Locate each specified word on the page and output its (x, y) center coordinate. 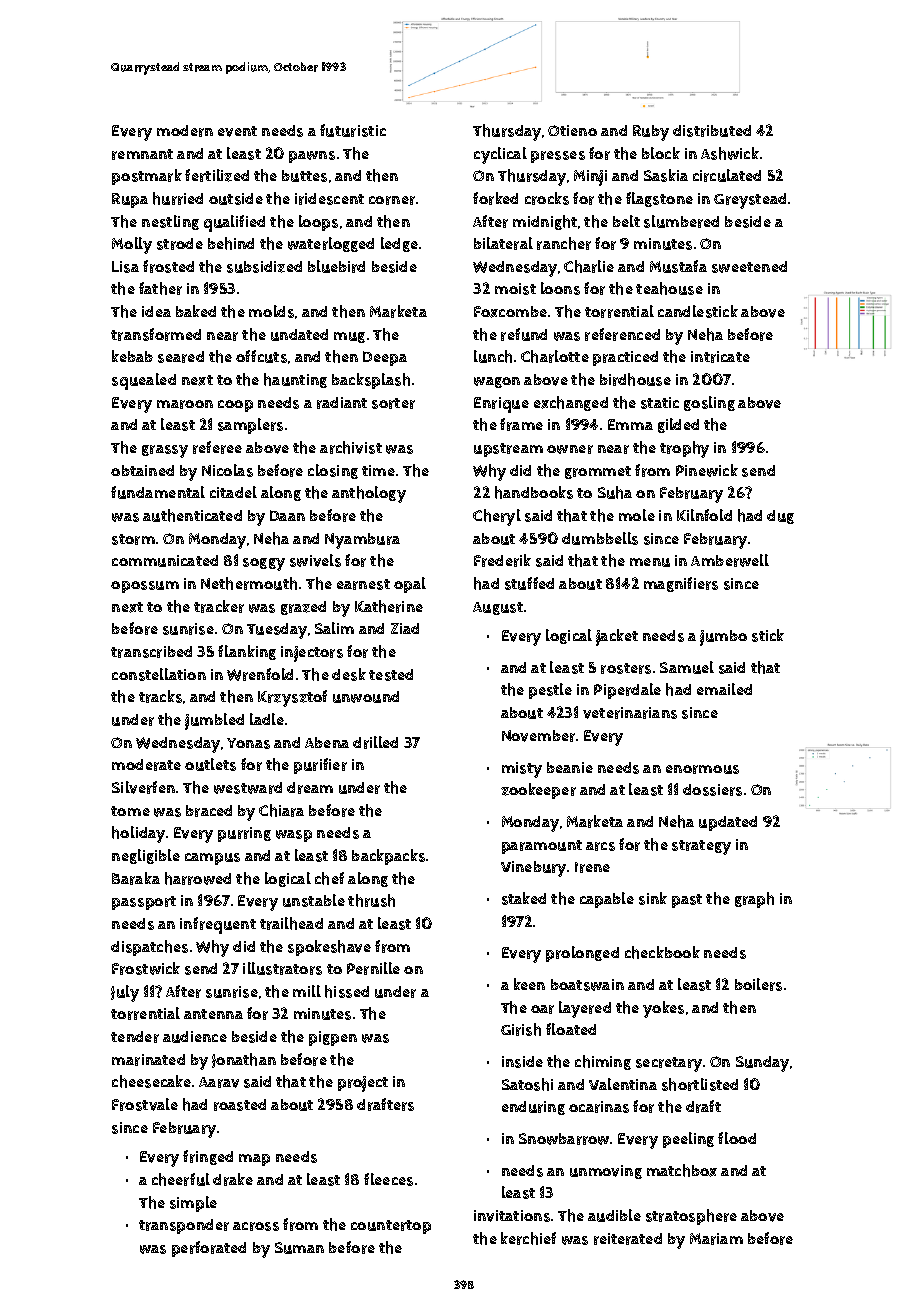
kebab (132, 356)
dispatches (149, 948)
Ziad (405, 628)
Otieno (572, 130)
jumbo (723, 638)
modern (185, 131)
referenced (622, 334)
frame (521, 424)
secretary (669, 1064)
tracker (219, 606)
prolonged (582, 954)
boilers (758, 984)
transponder (184, 1226)
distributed (712, 131)
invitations (512, 1216)
